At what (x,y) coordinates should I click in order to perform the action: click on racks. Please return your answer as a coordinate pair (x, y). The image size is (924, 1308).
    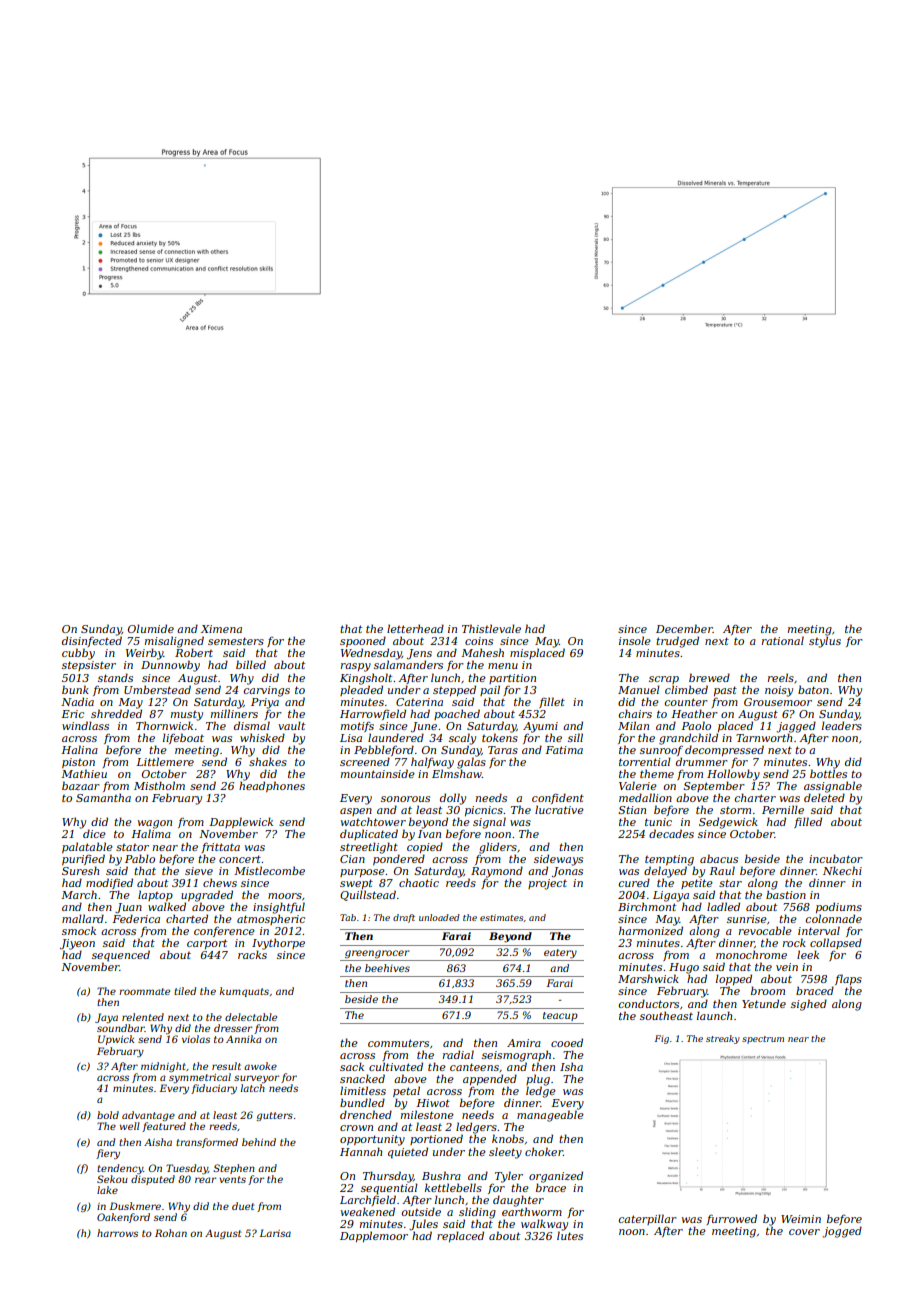
    Looking at the image, I should click on (252, 954).
